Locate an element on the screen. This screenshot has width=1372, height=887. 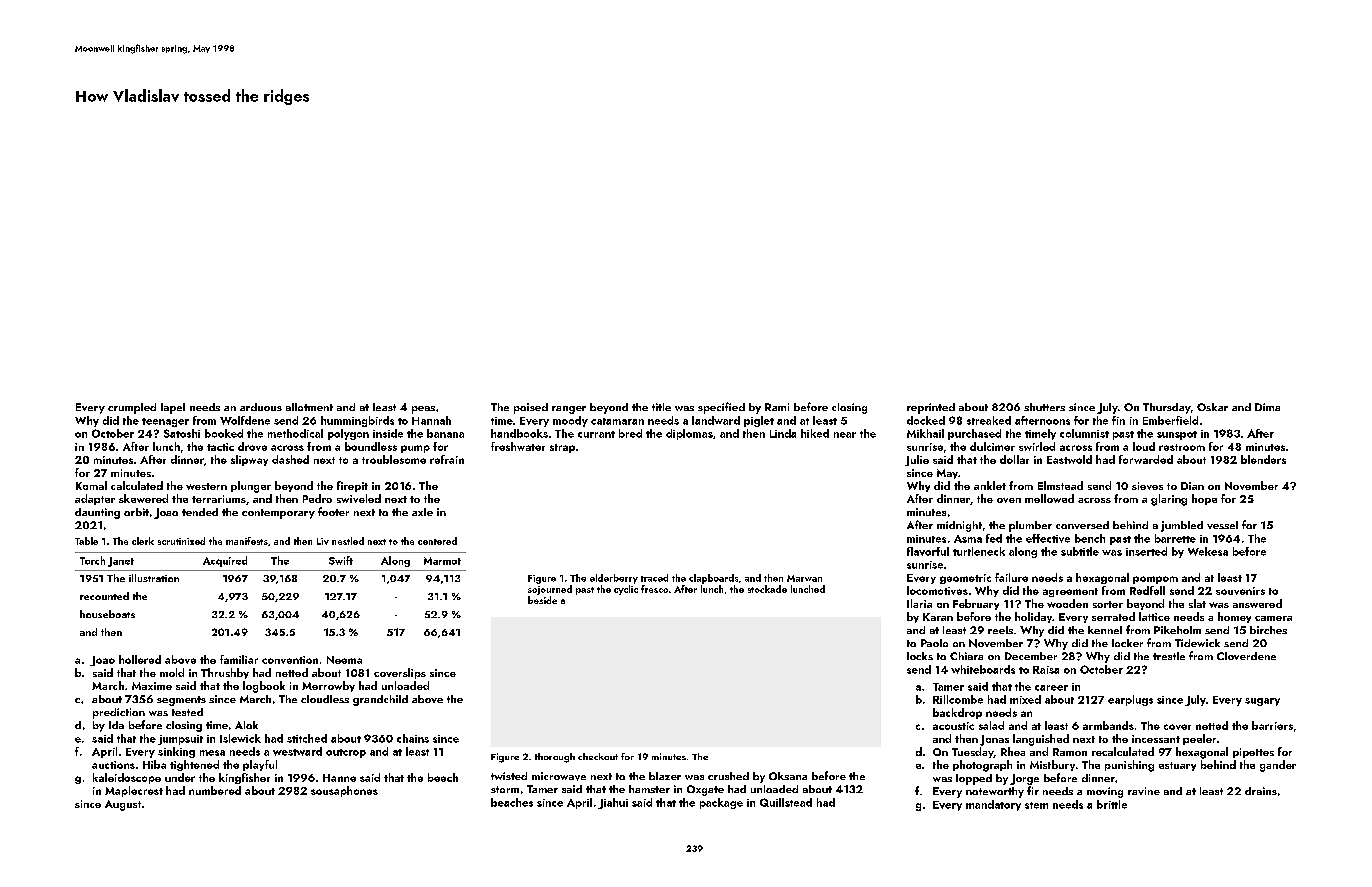
anklet is located at coordinates (990, 485).
